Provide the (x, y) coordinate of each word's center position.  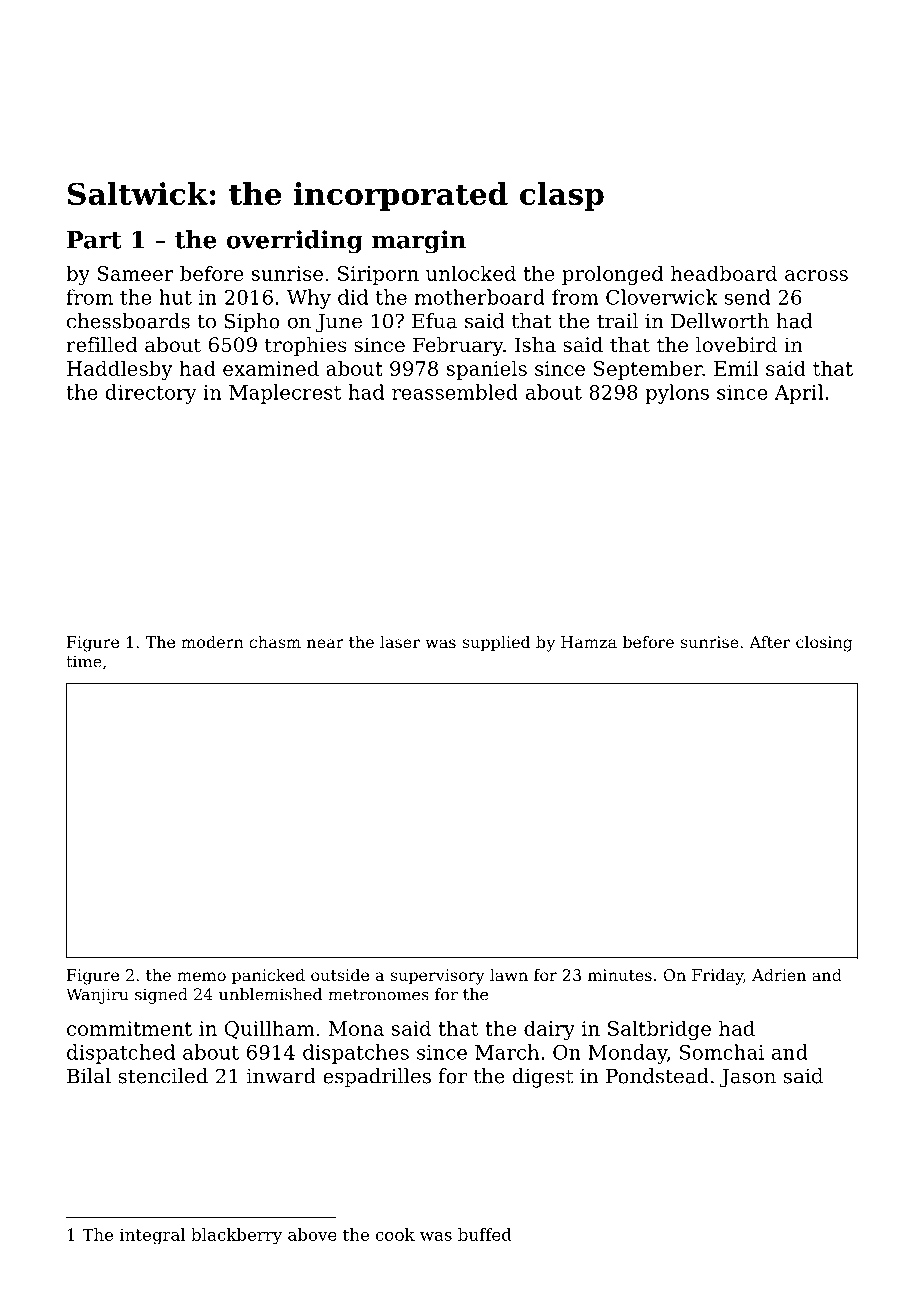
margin (419, 242)
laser (400, 642)
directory (151, 394)
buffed (485, 1234)
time (84, 661)
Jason (748, 1078)
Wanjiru (97, 996)
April (799, 394)
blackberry (236, 1236)
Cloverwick (662, 297)
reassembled (455, 392)
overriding (294, 242)
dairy (549, 1030)
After (769, 642)
